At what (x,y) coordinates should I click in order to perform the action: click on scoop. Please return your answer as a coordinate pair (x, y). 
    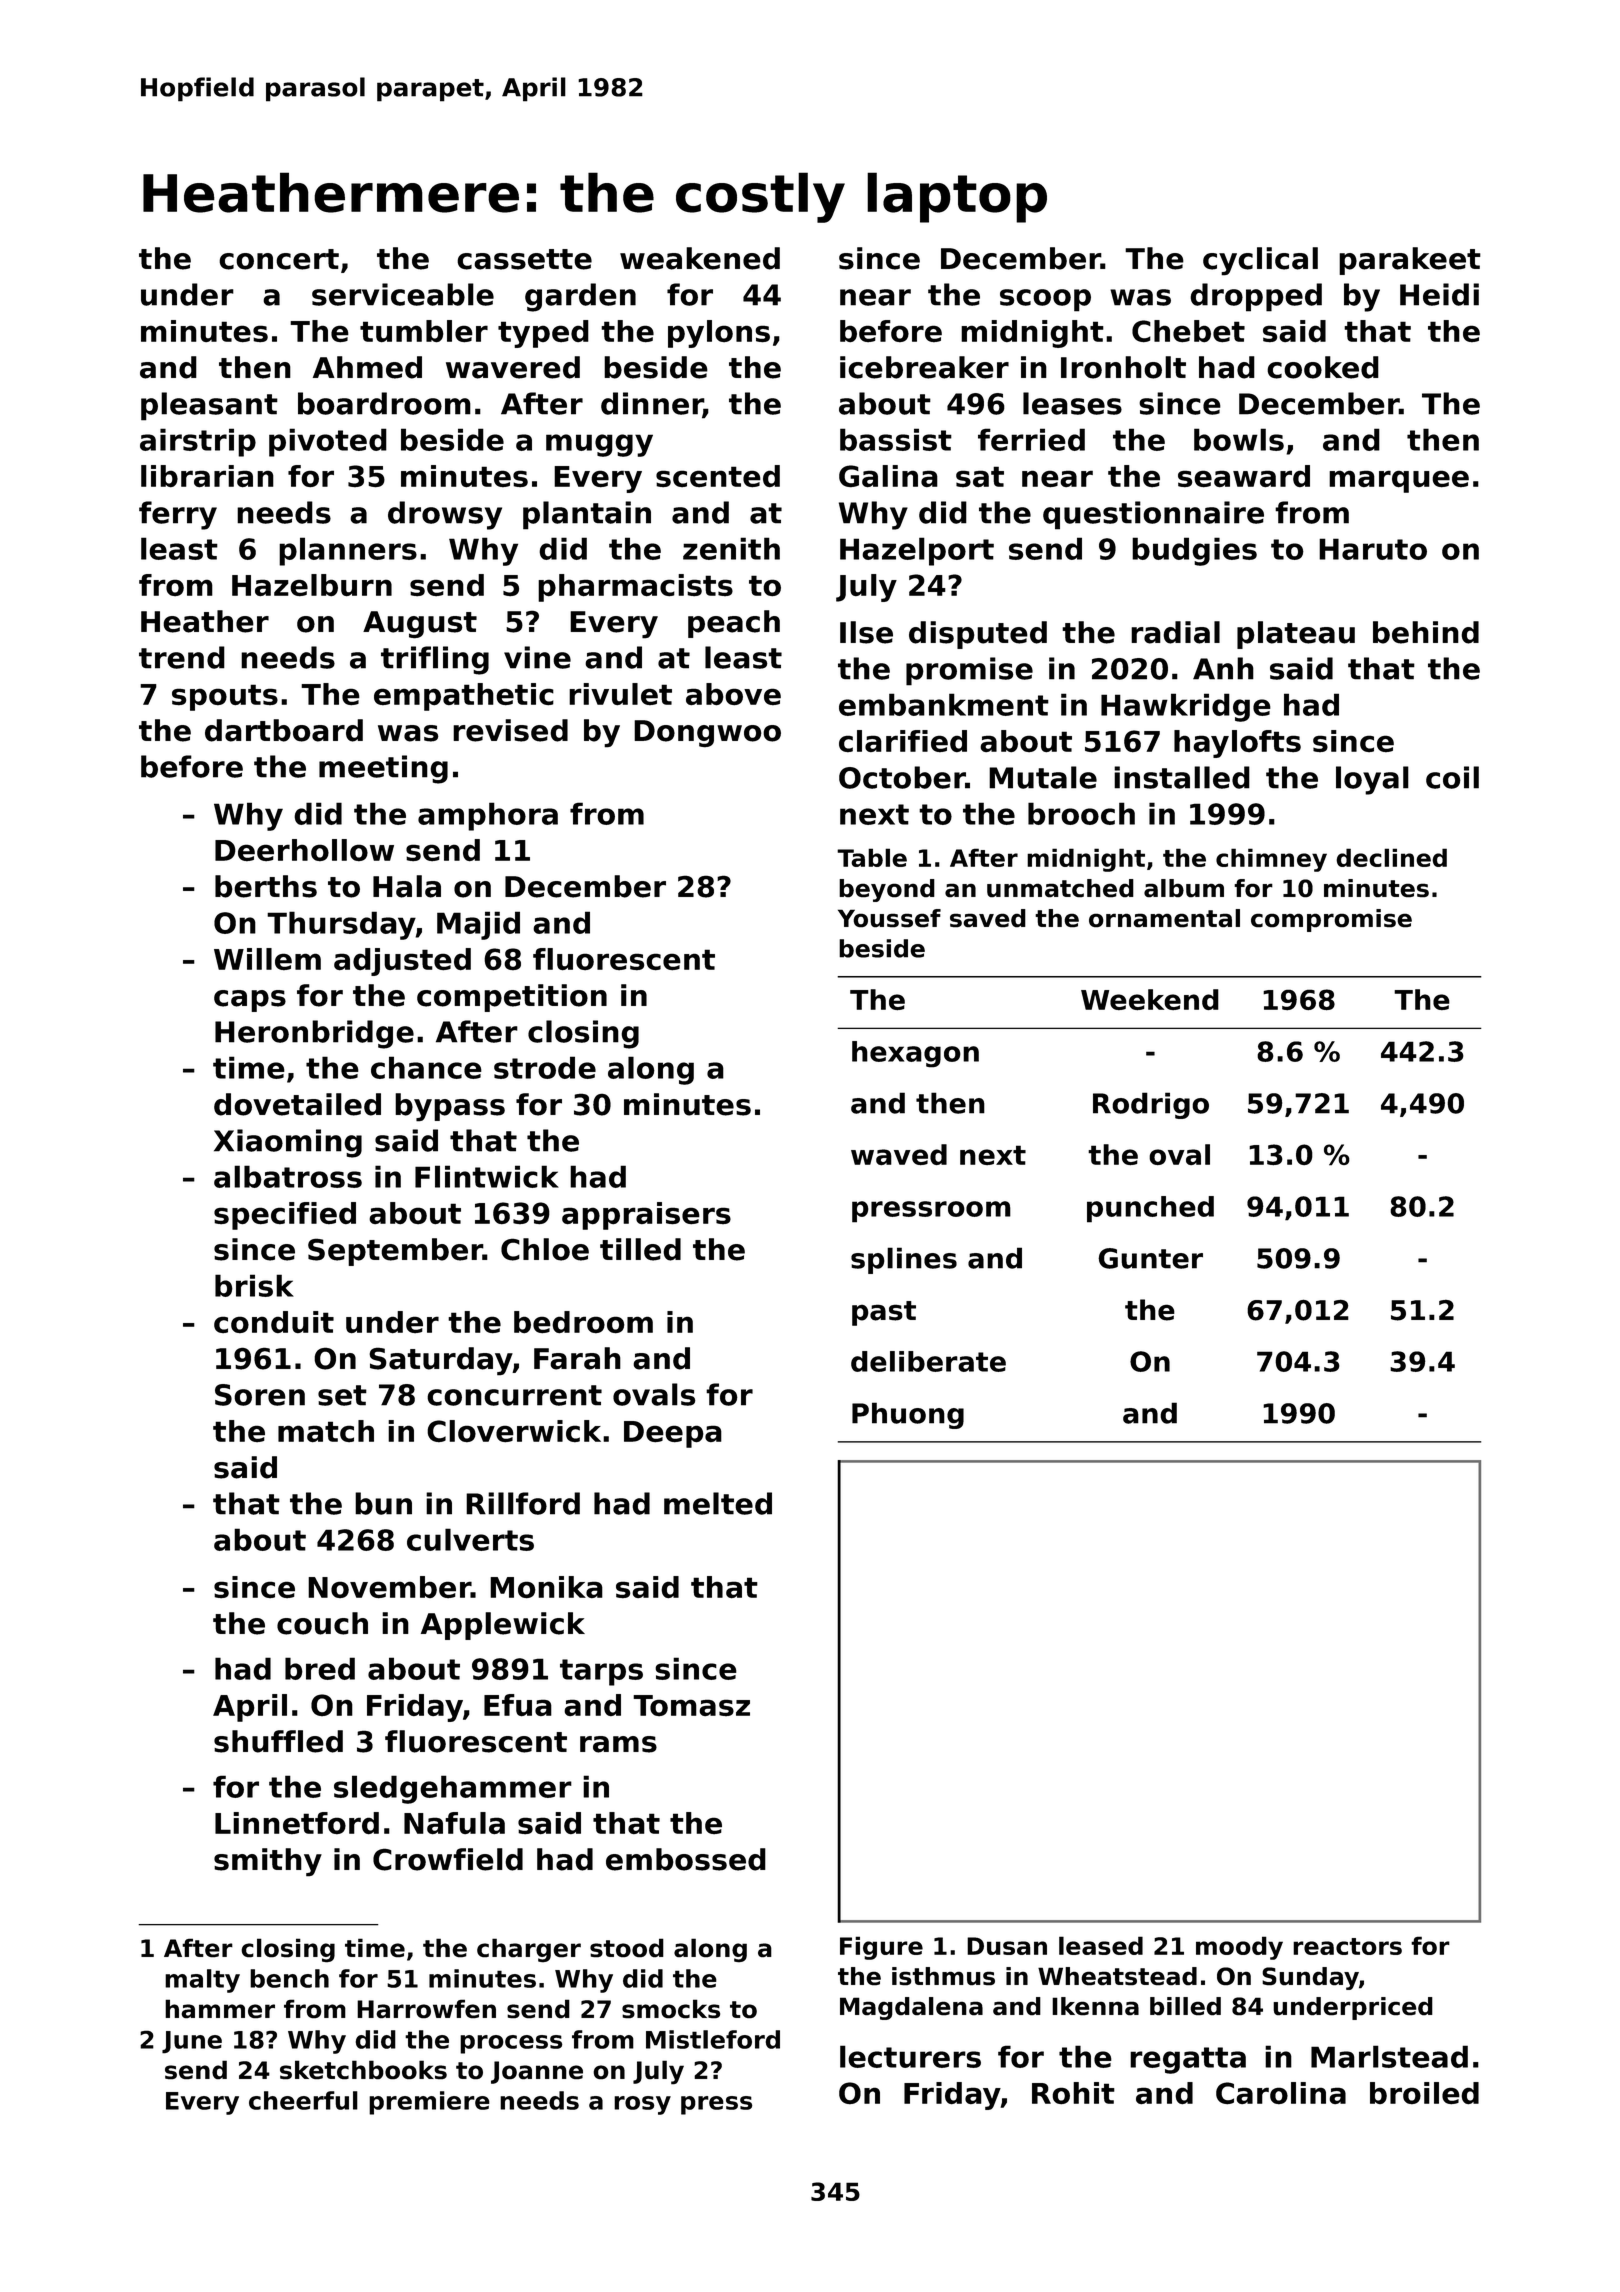
    Looking at the image, I should click on (1045, 300).
